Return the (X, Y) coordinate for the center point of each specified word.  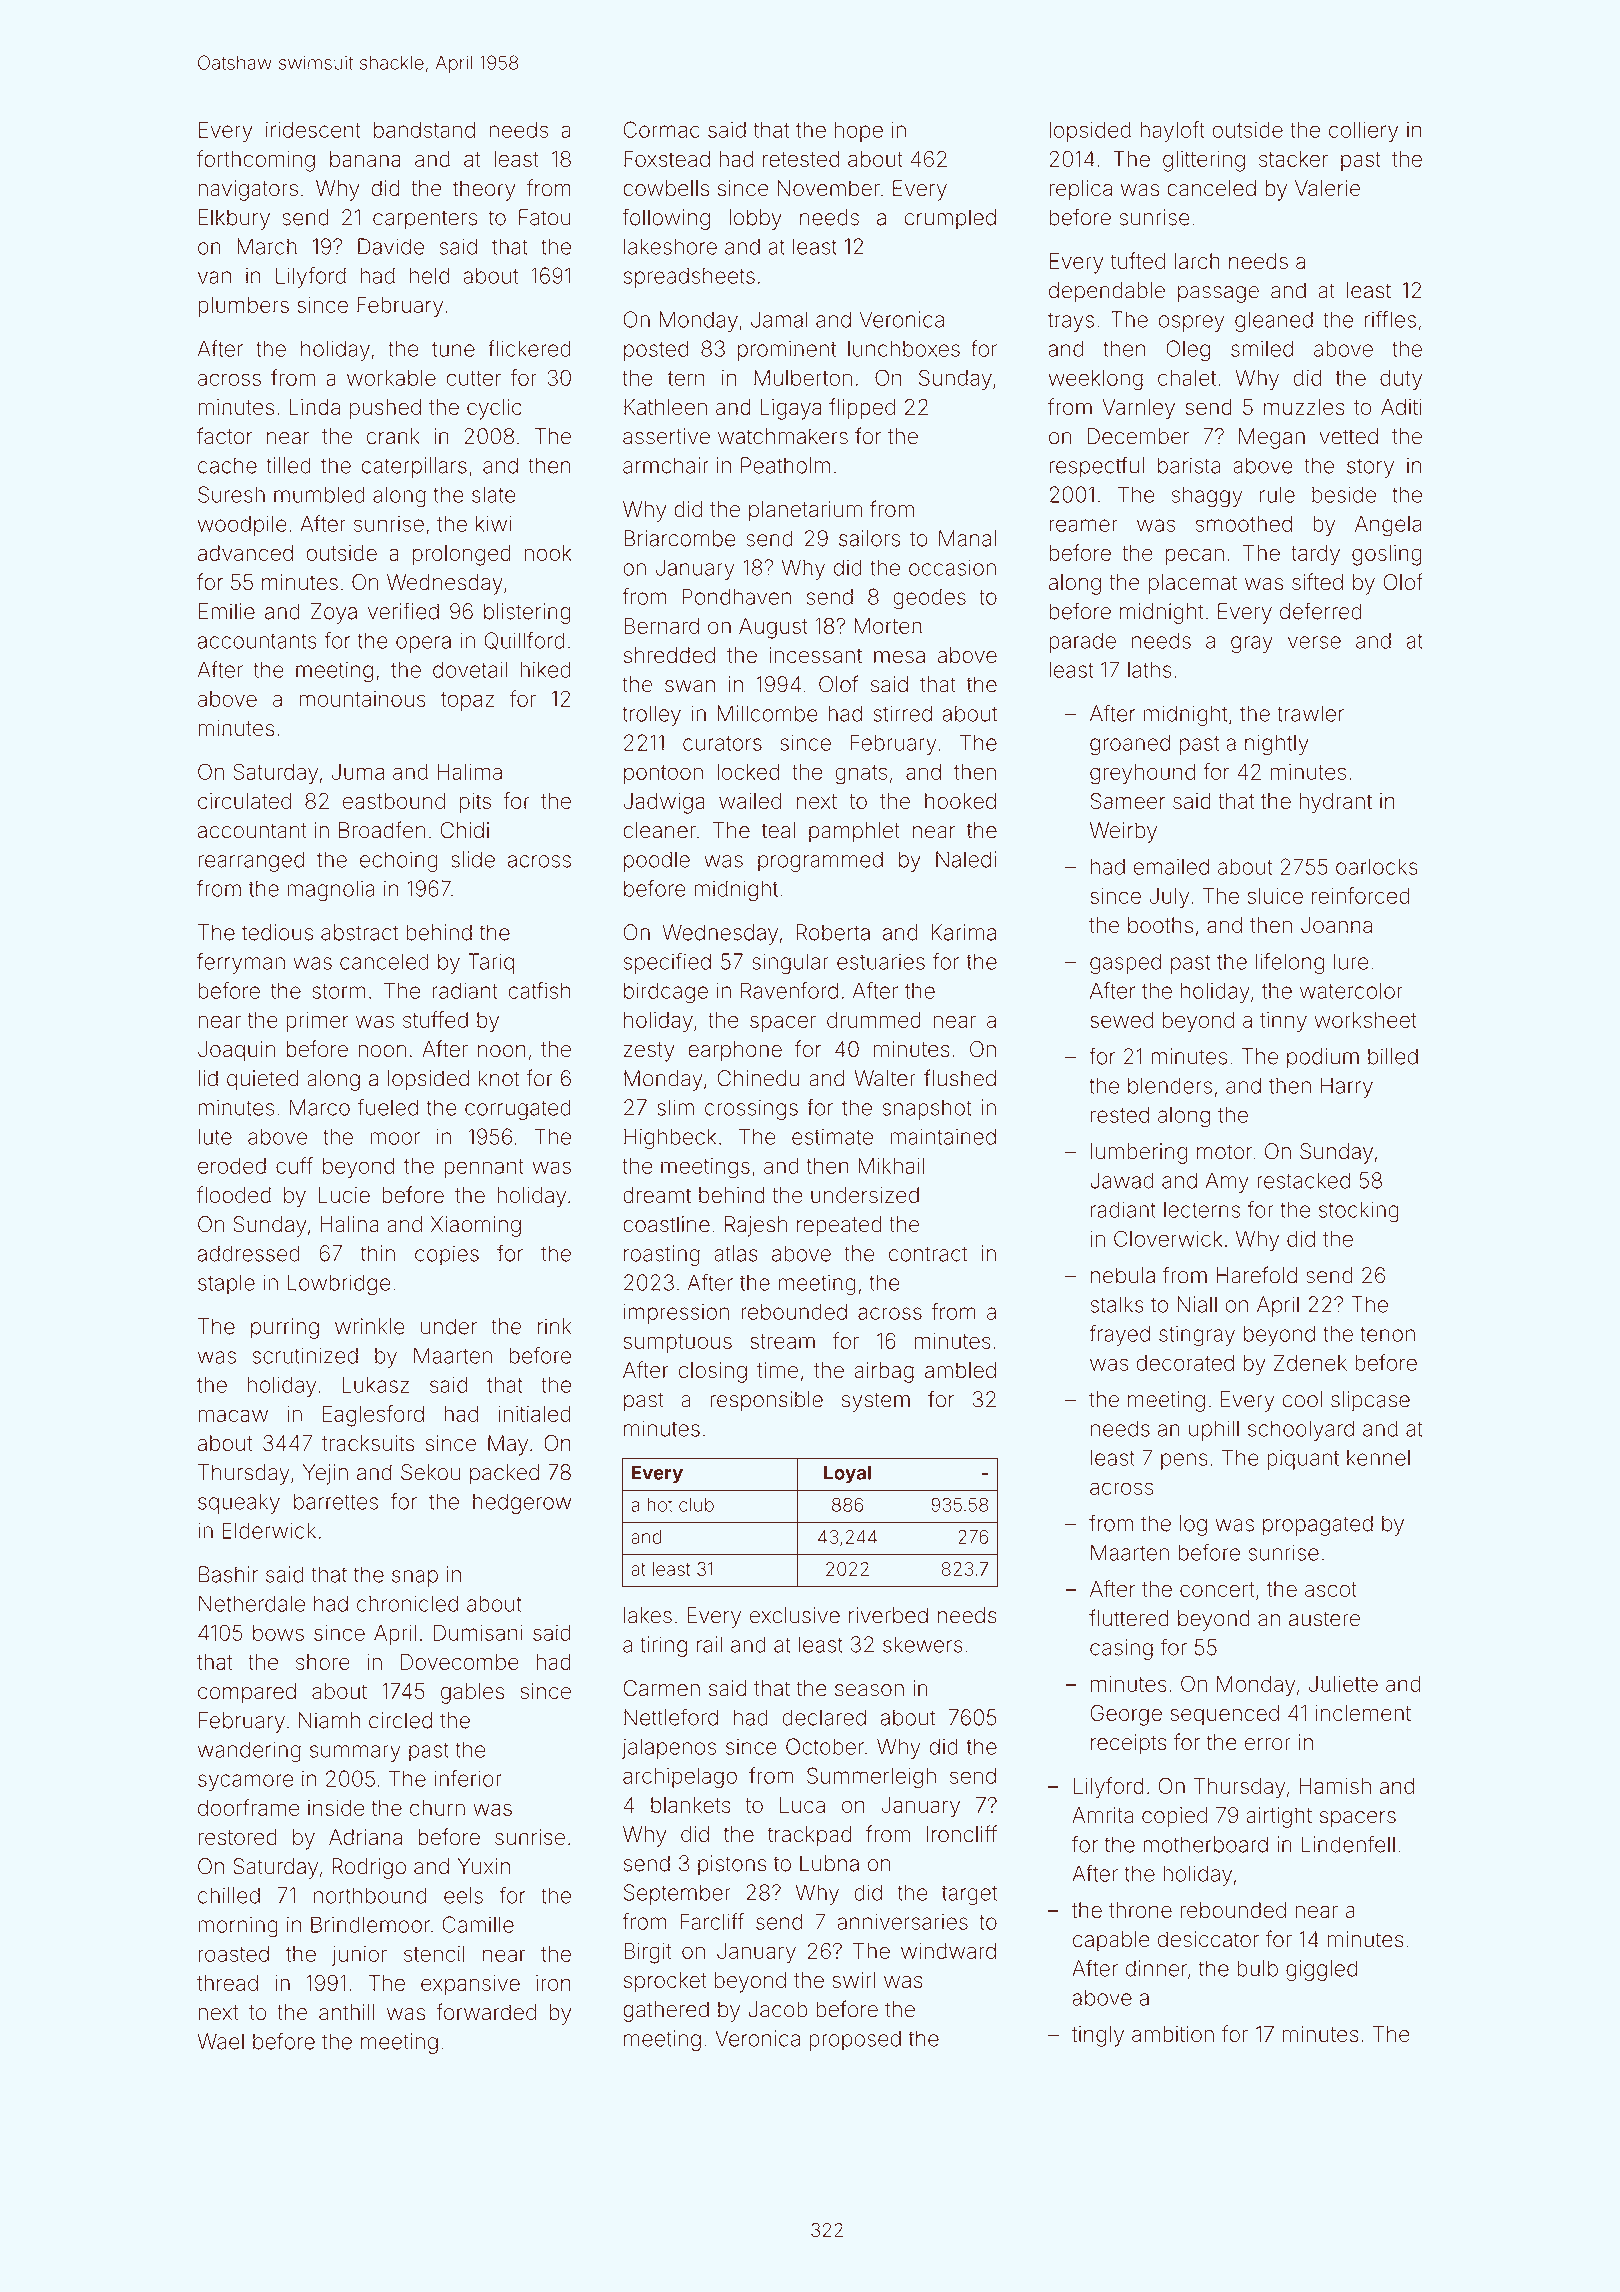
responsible (766, 1401)
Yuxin (484, 1866)
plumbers (243, 307)
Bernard (661, 626)
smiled (1262, 348)
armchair (666, 465)
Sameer (1127, 800)
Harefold (1256, 1275)
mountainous (362, 699)
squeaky (239, 1503)
